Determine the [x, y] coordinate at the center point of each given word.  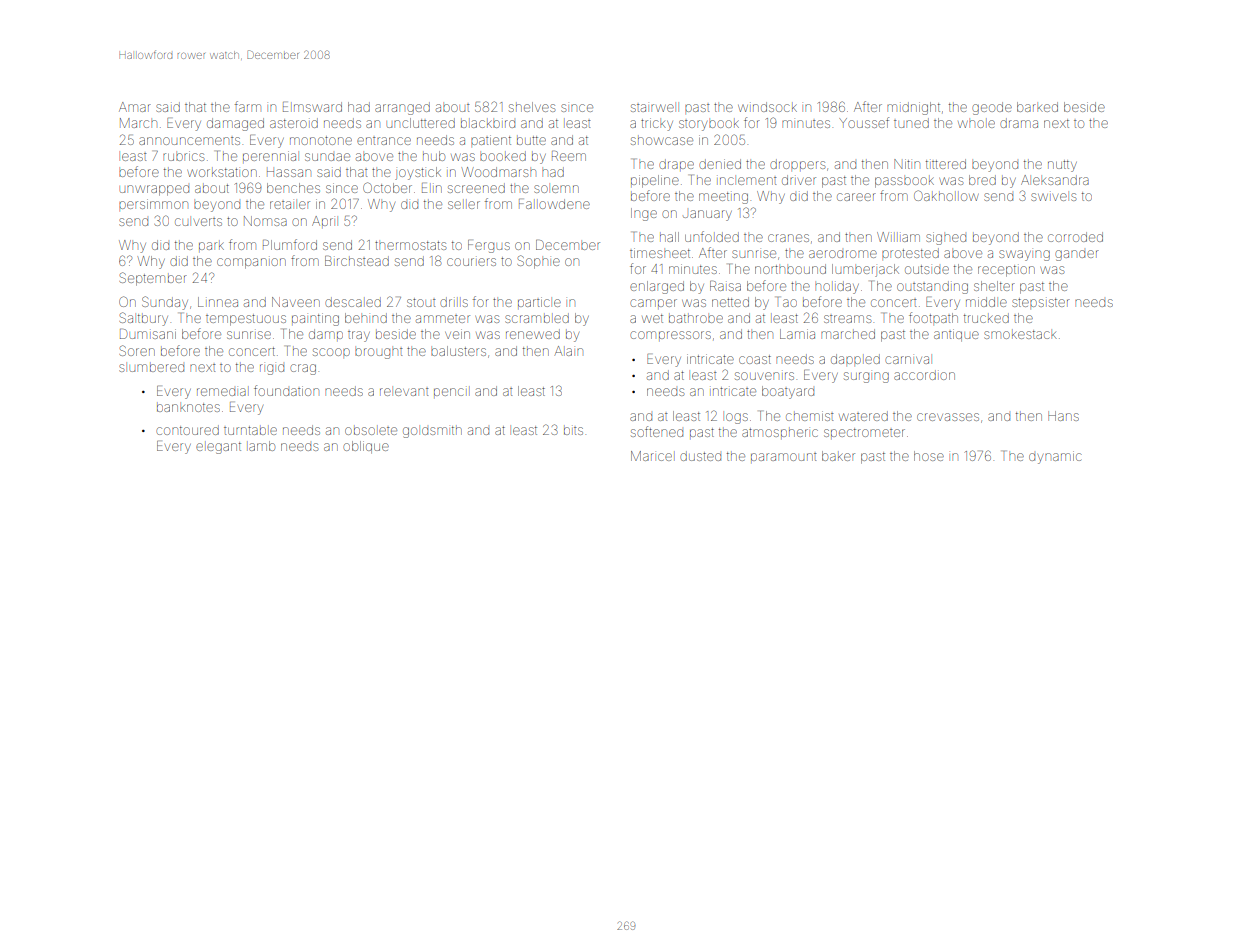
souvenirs [764, 376]
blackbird [488, 124]
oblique [366, 447]
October [387, 187]
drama [1019, 123]
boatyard [788, 392]
